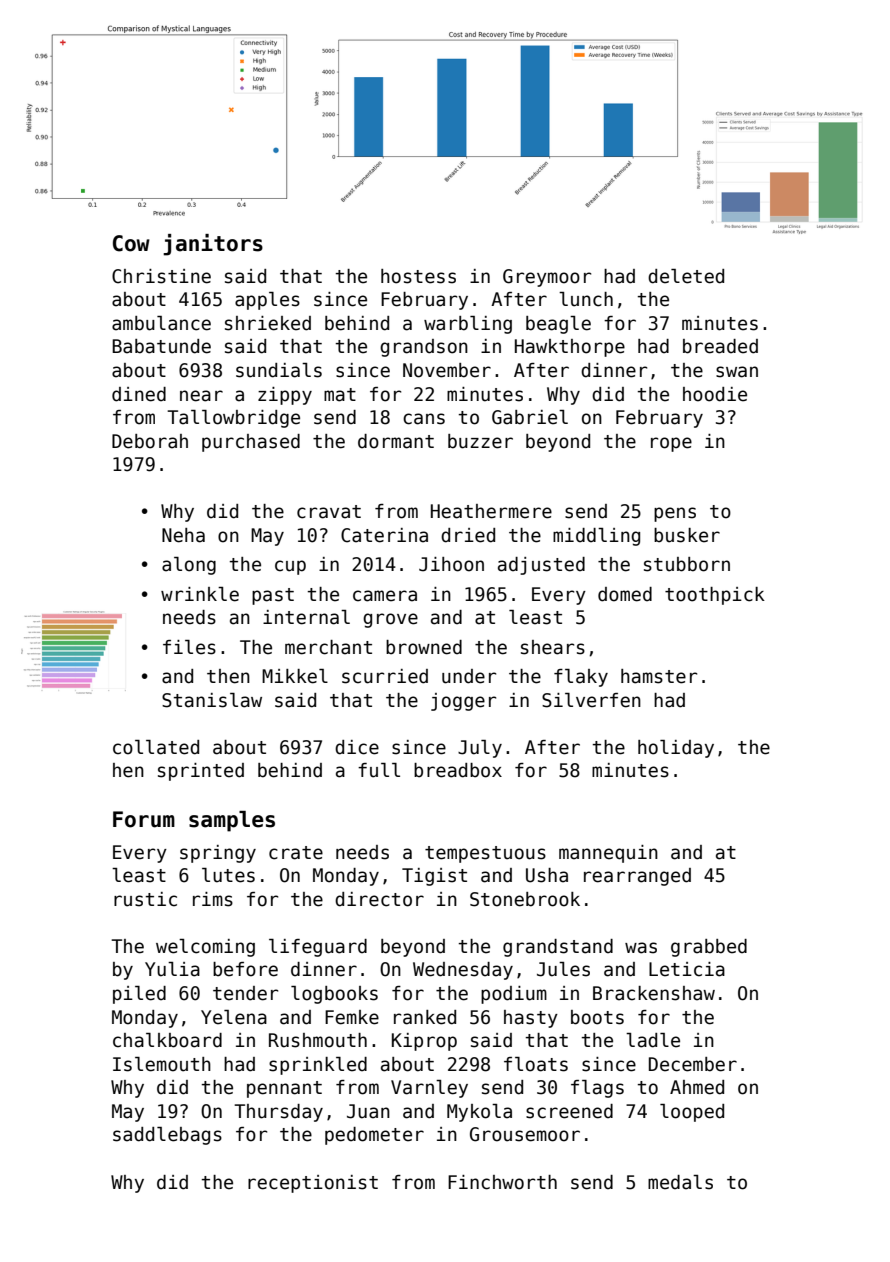  What do you see at coordinates (150, 441) in the screenshot?
I see `Deborah` at bounding box center [150, 441].
